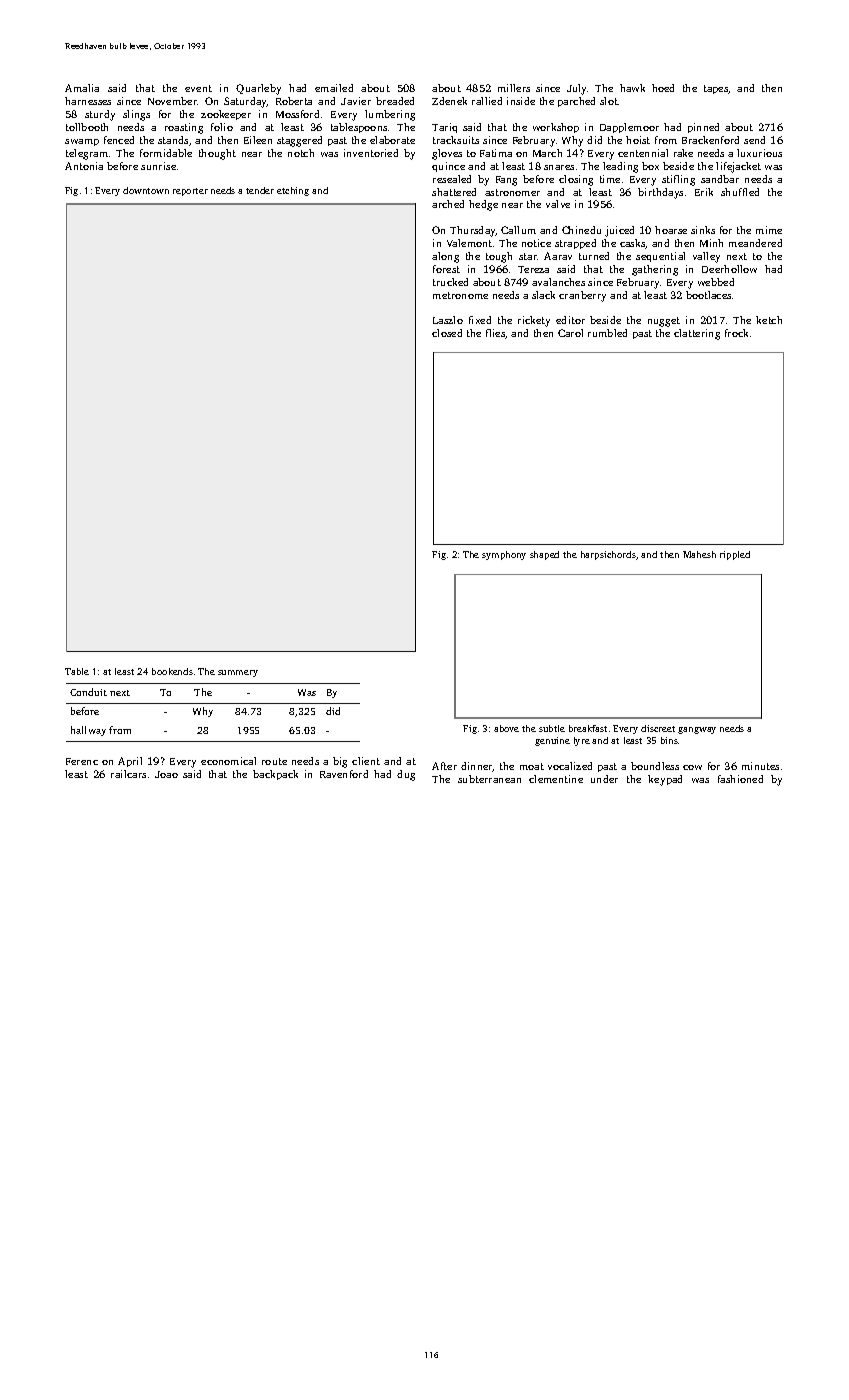 This screenshot has width=849, height=1400. Describe the element at coordinates (633, 244) in the screenshot. I see `casks` at that location.
